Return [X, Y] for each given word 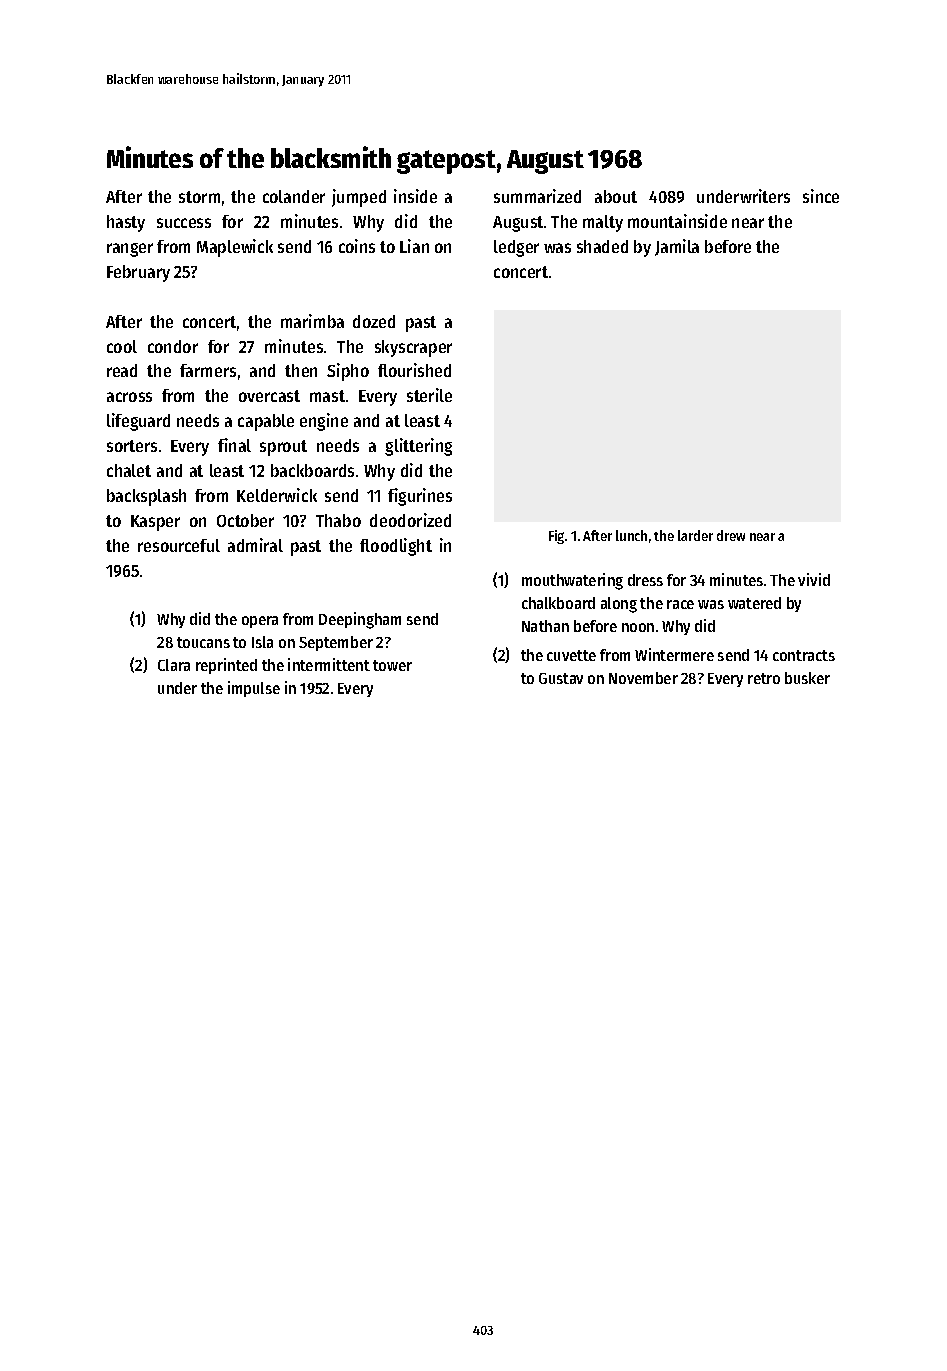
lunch [631, 535]
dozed [374, 321]
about [616, 196]
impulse [254, 689]
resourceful [179, 545]
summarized [537, 196]
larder [695, 535]
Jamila [677, 247]
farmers [208, 370]
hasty [126, 223]
